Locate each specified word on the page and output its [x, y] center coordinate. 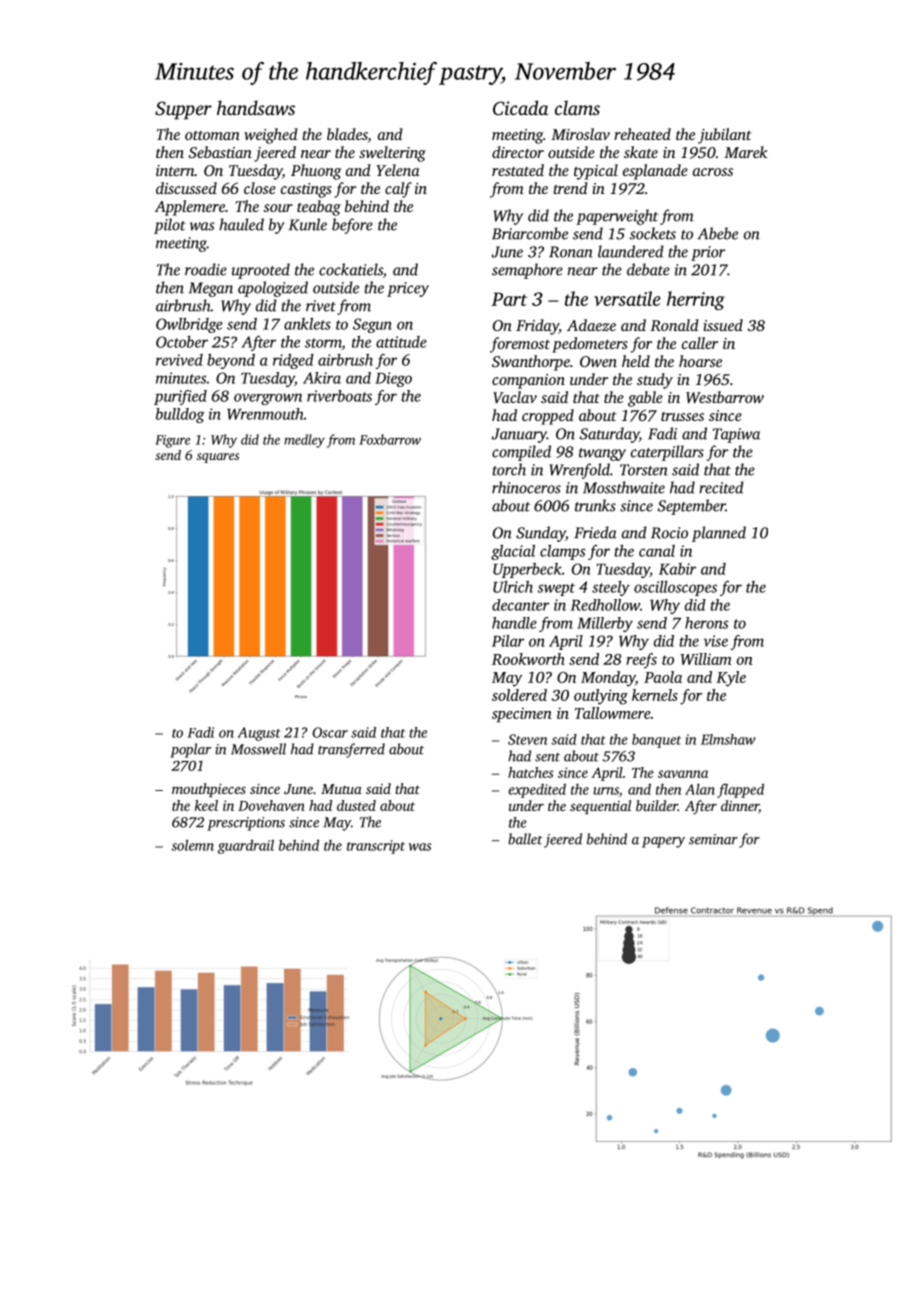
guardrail [246, 846]
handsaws [256, 107]
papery [663, 842]
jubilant [724, 136]
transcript [376, 847]
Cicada [520, 108]
